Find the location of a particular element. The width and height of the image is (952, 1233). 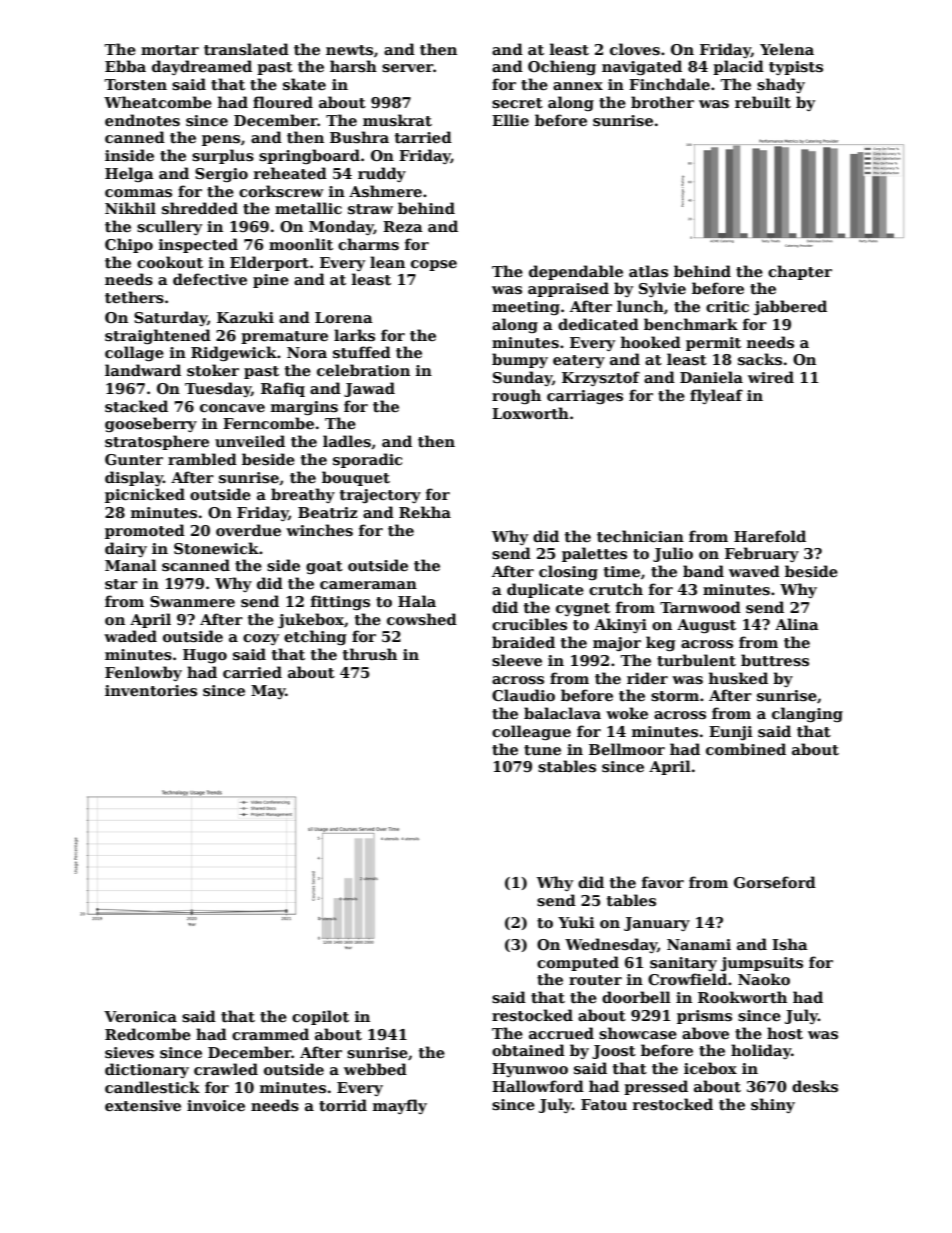

Ochieng is located at coordinates (562, 67).
